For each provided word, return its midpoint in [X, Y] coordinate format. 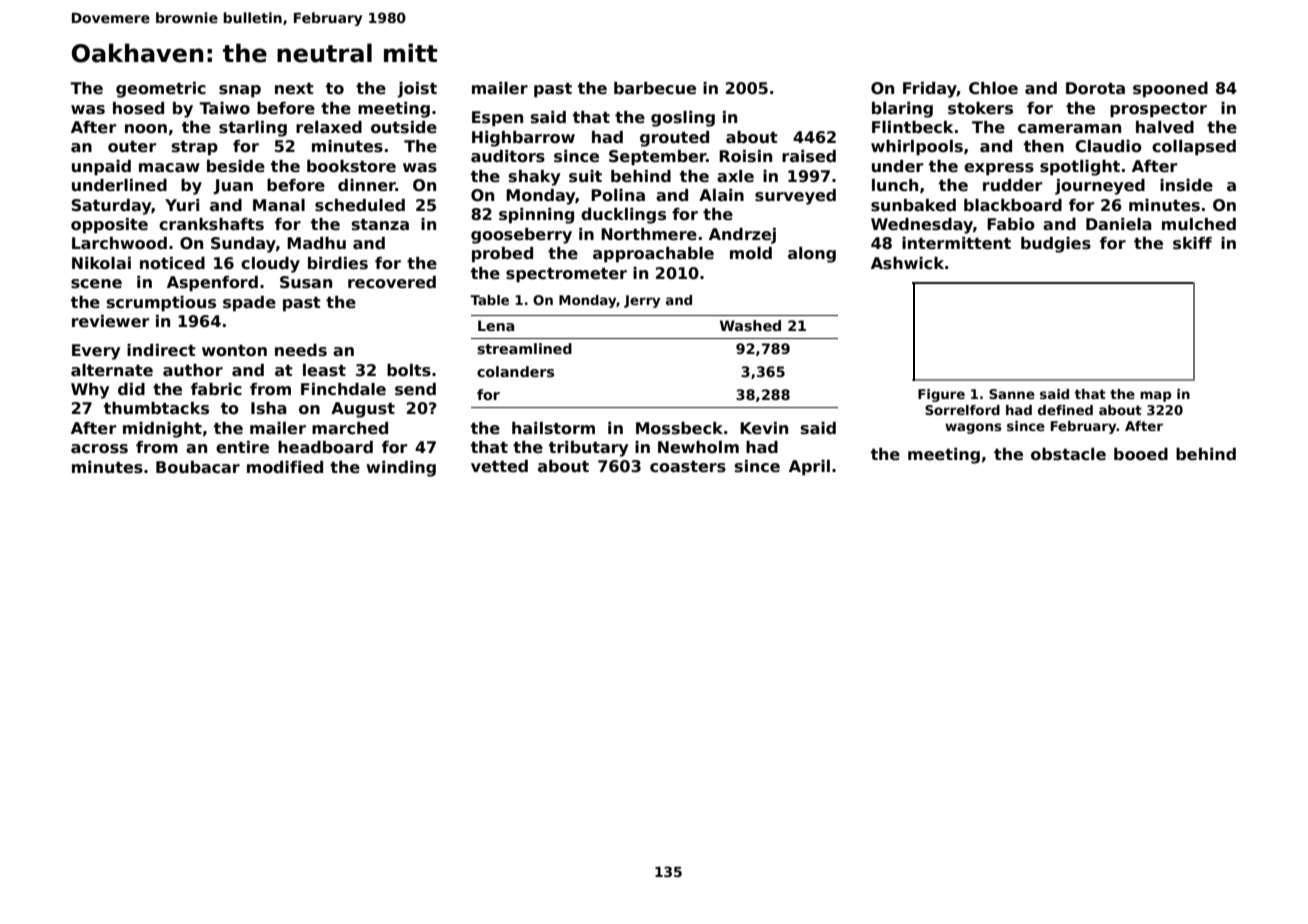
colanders [515, 371]
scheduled [360, 205]
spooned [1170, 90]
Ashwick [907, 263]
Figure [941, 395]
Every [96, 352]
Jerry [642, 301]
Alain [721, 195]
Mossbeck [679, 428]
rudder [1012, 185]
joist [417, 90]
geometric [161, 90]
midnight [162, 430]
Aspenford [212, 284]
